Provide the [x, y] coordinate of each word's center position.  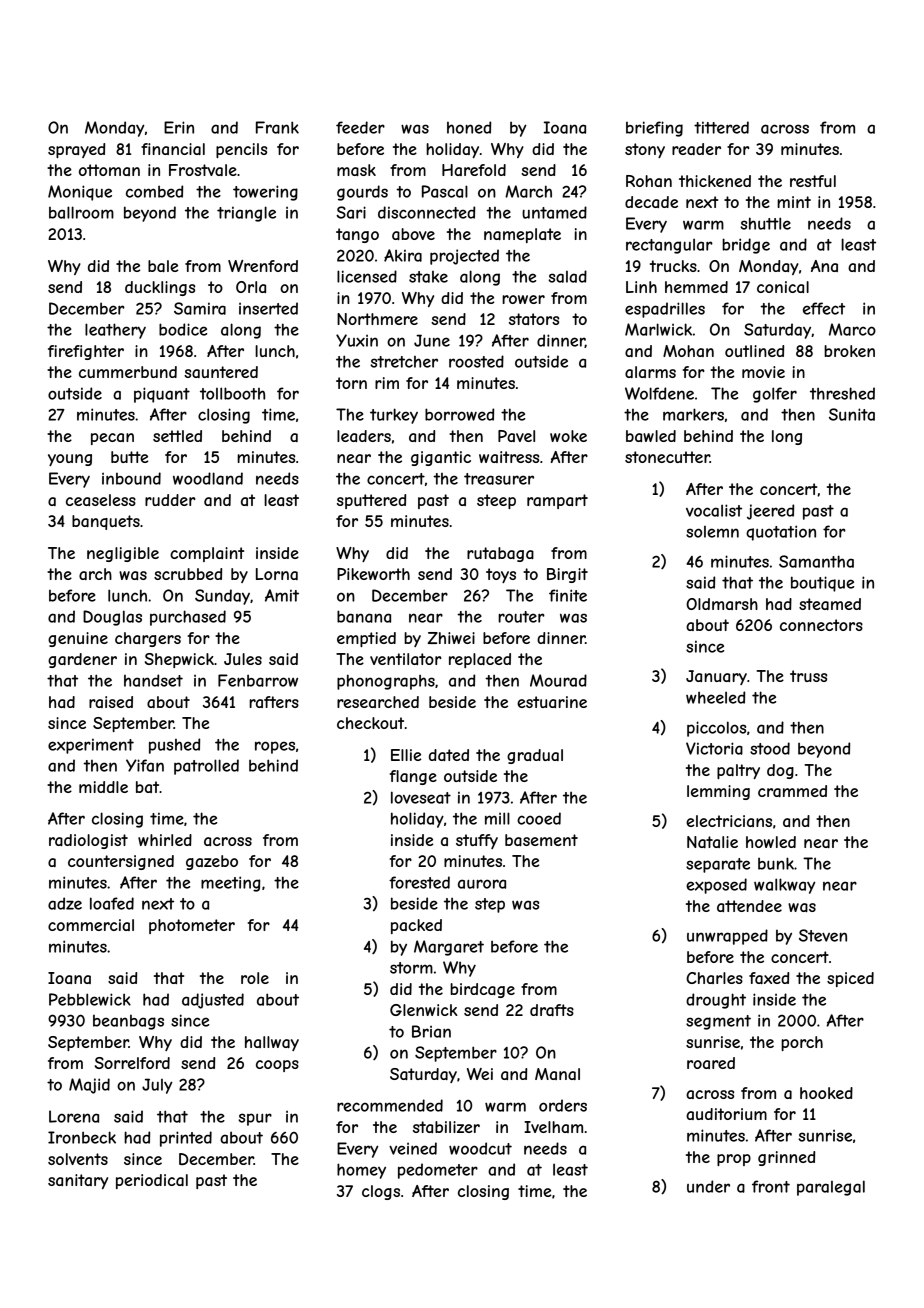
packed [416, 926]
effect [824, 308]
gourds [362, 193]
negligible [123, 554]
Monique [80, 193]
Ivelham [553, 1127]
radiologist [88, 841]
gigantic [441, 458]
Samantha [816, 561]
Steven [823, 935]
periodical [152, 1181]
